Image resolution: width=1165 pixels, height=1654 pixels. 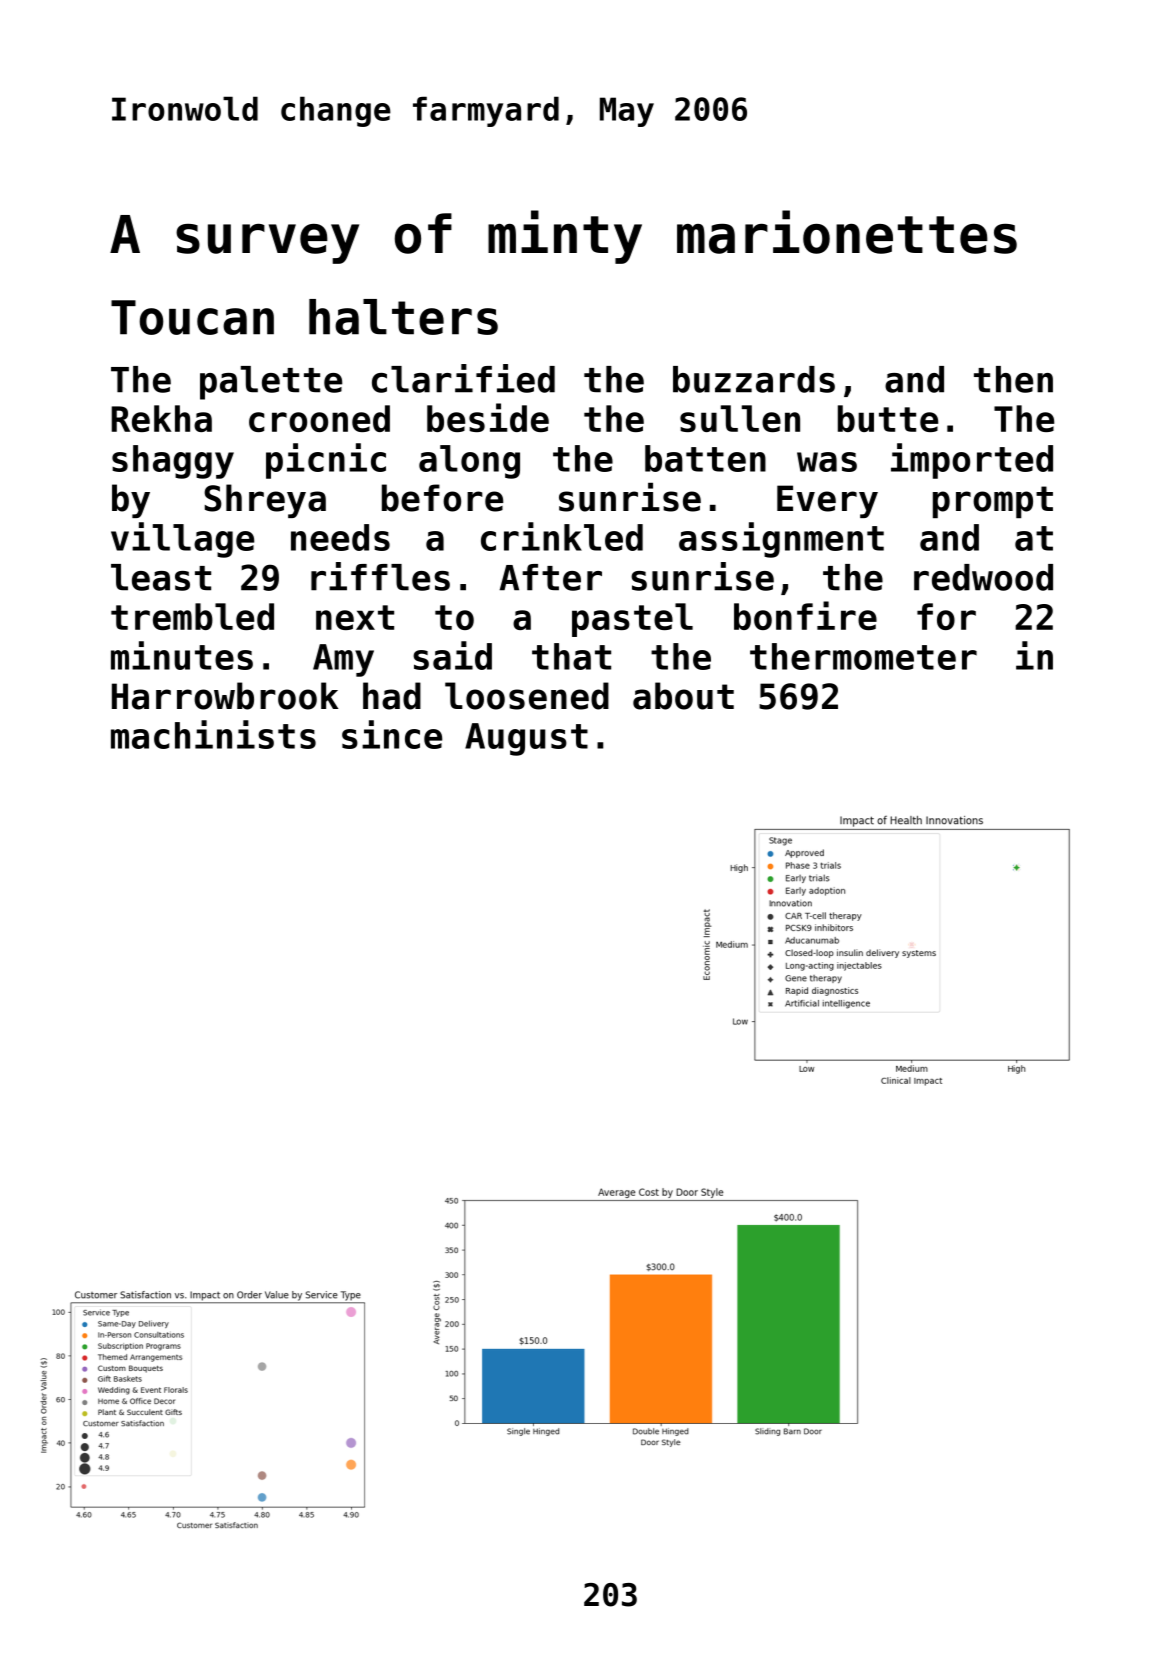 What do you see at coordinates (863, 656) in the page?
I see `thermometer` at bounding box center [863, 656].
